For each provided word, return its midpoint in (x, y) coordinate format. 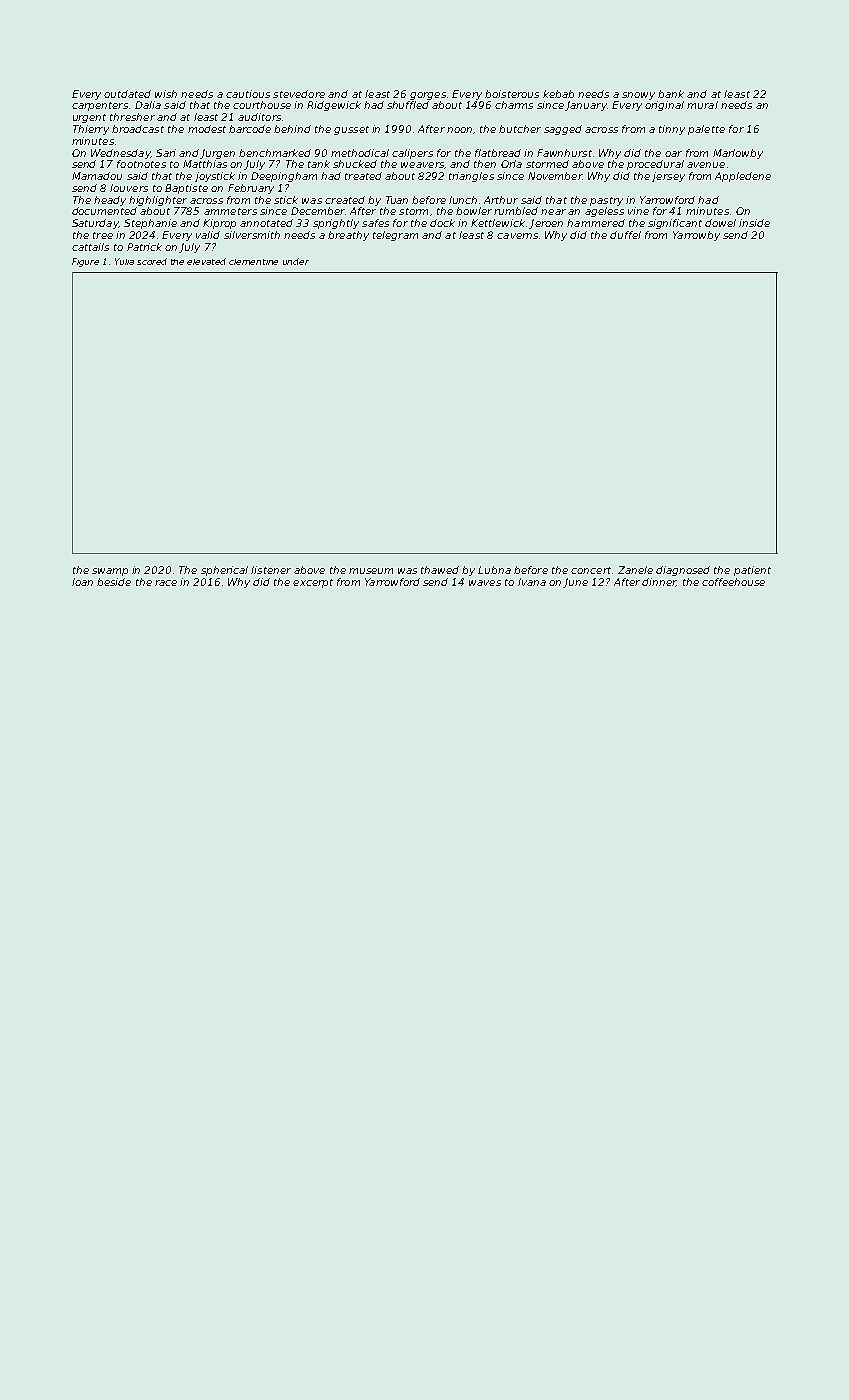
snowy (638, 96)
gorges (428, 96)
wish (166, 94)
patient (752, 571)
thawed (440, 570)
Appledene (743, 177)
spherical (224, 571)
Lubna (494, 570)
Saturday (95, 224)
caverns (517, 236)
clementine (253, 262)
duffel (625, 235)
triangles (471, 177)
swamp (110, 572)
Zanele (635, 570)
